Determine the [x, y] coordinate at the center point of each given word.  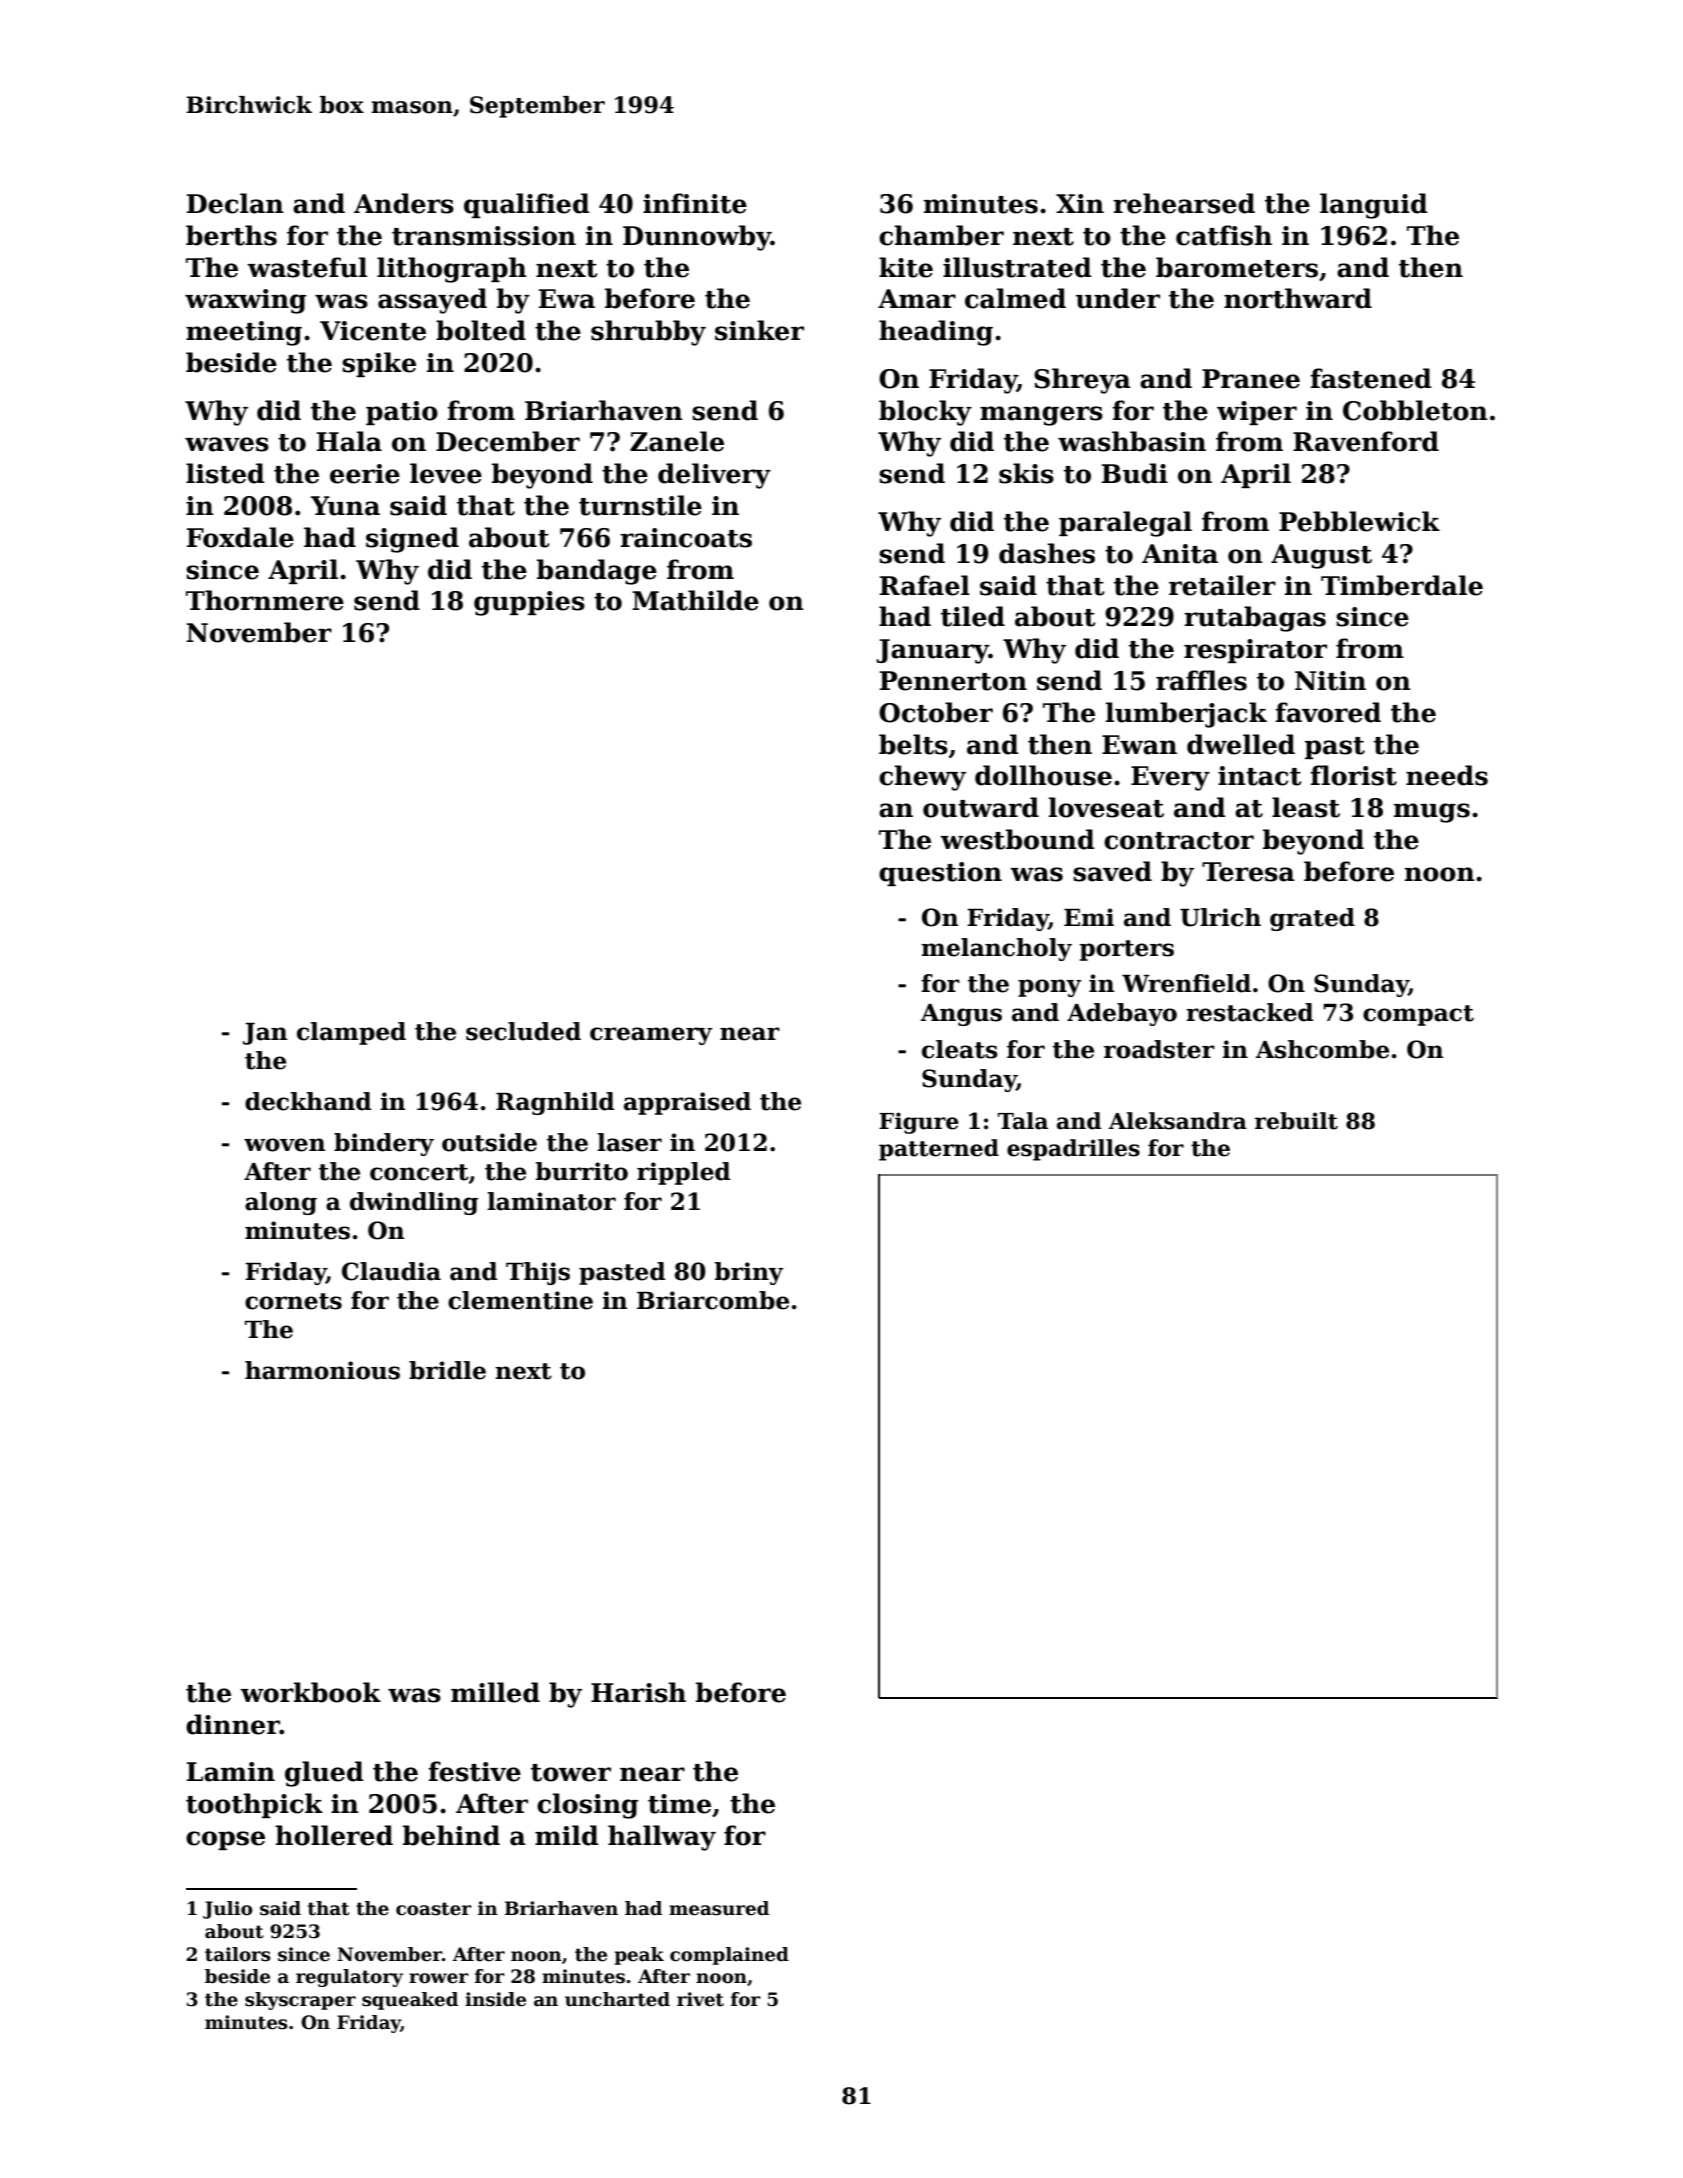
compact [1418, 1015]
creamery [651, 1036]
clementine [520, 1300]
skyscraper [300, 2001]
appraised [687, 1103]
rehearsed [1184, 203]
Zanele [677, 441]
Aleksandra [1177, 1121]
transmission [484, 236]
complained [729, 1956]
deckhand [308, 1101]
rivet [700, 1999]
